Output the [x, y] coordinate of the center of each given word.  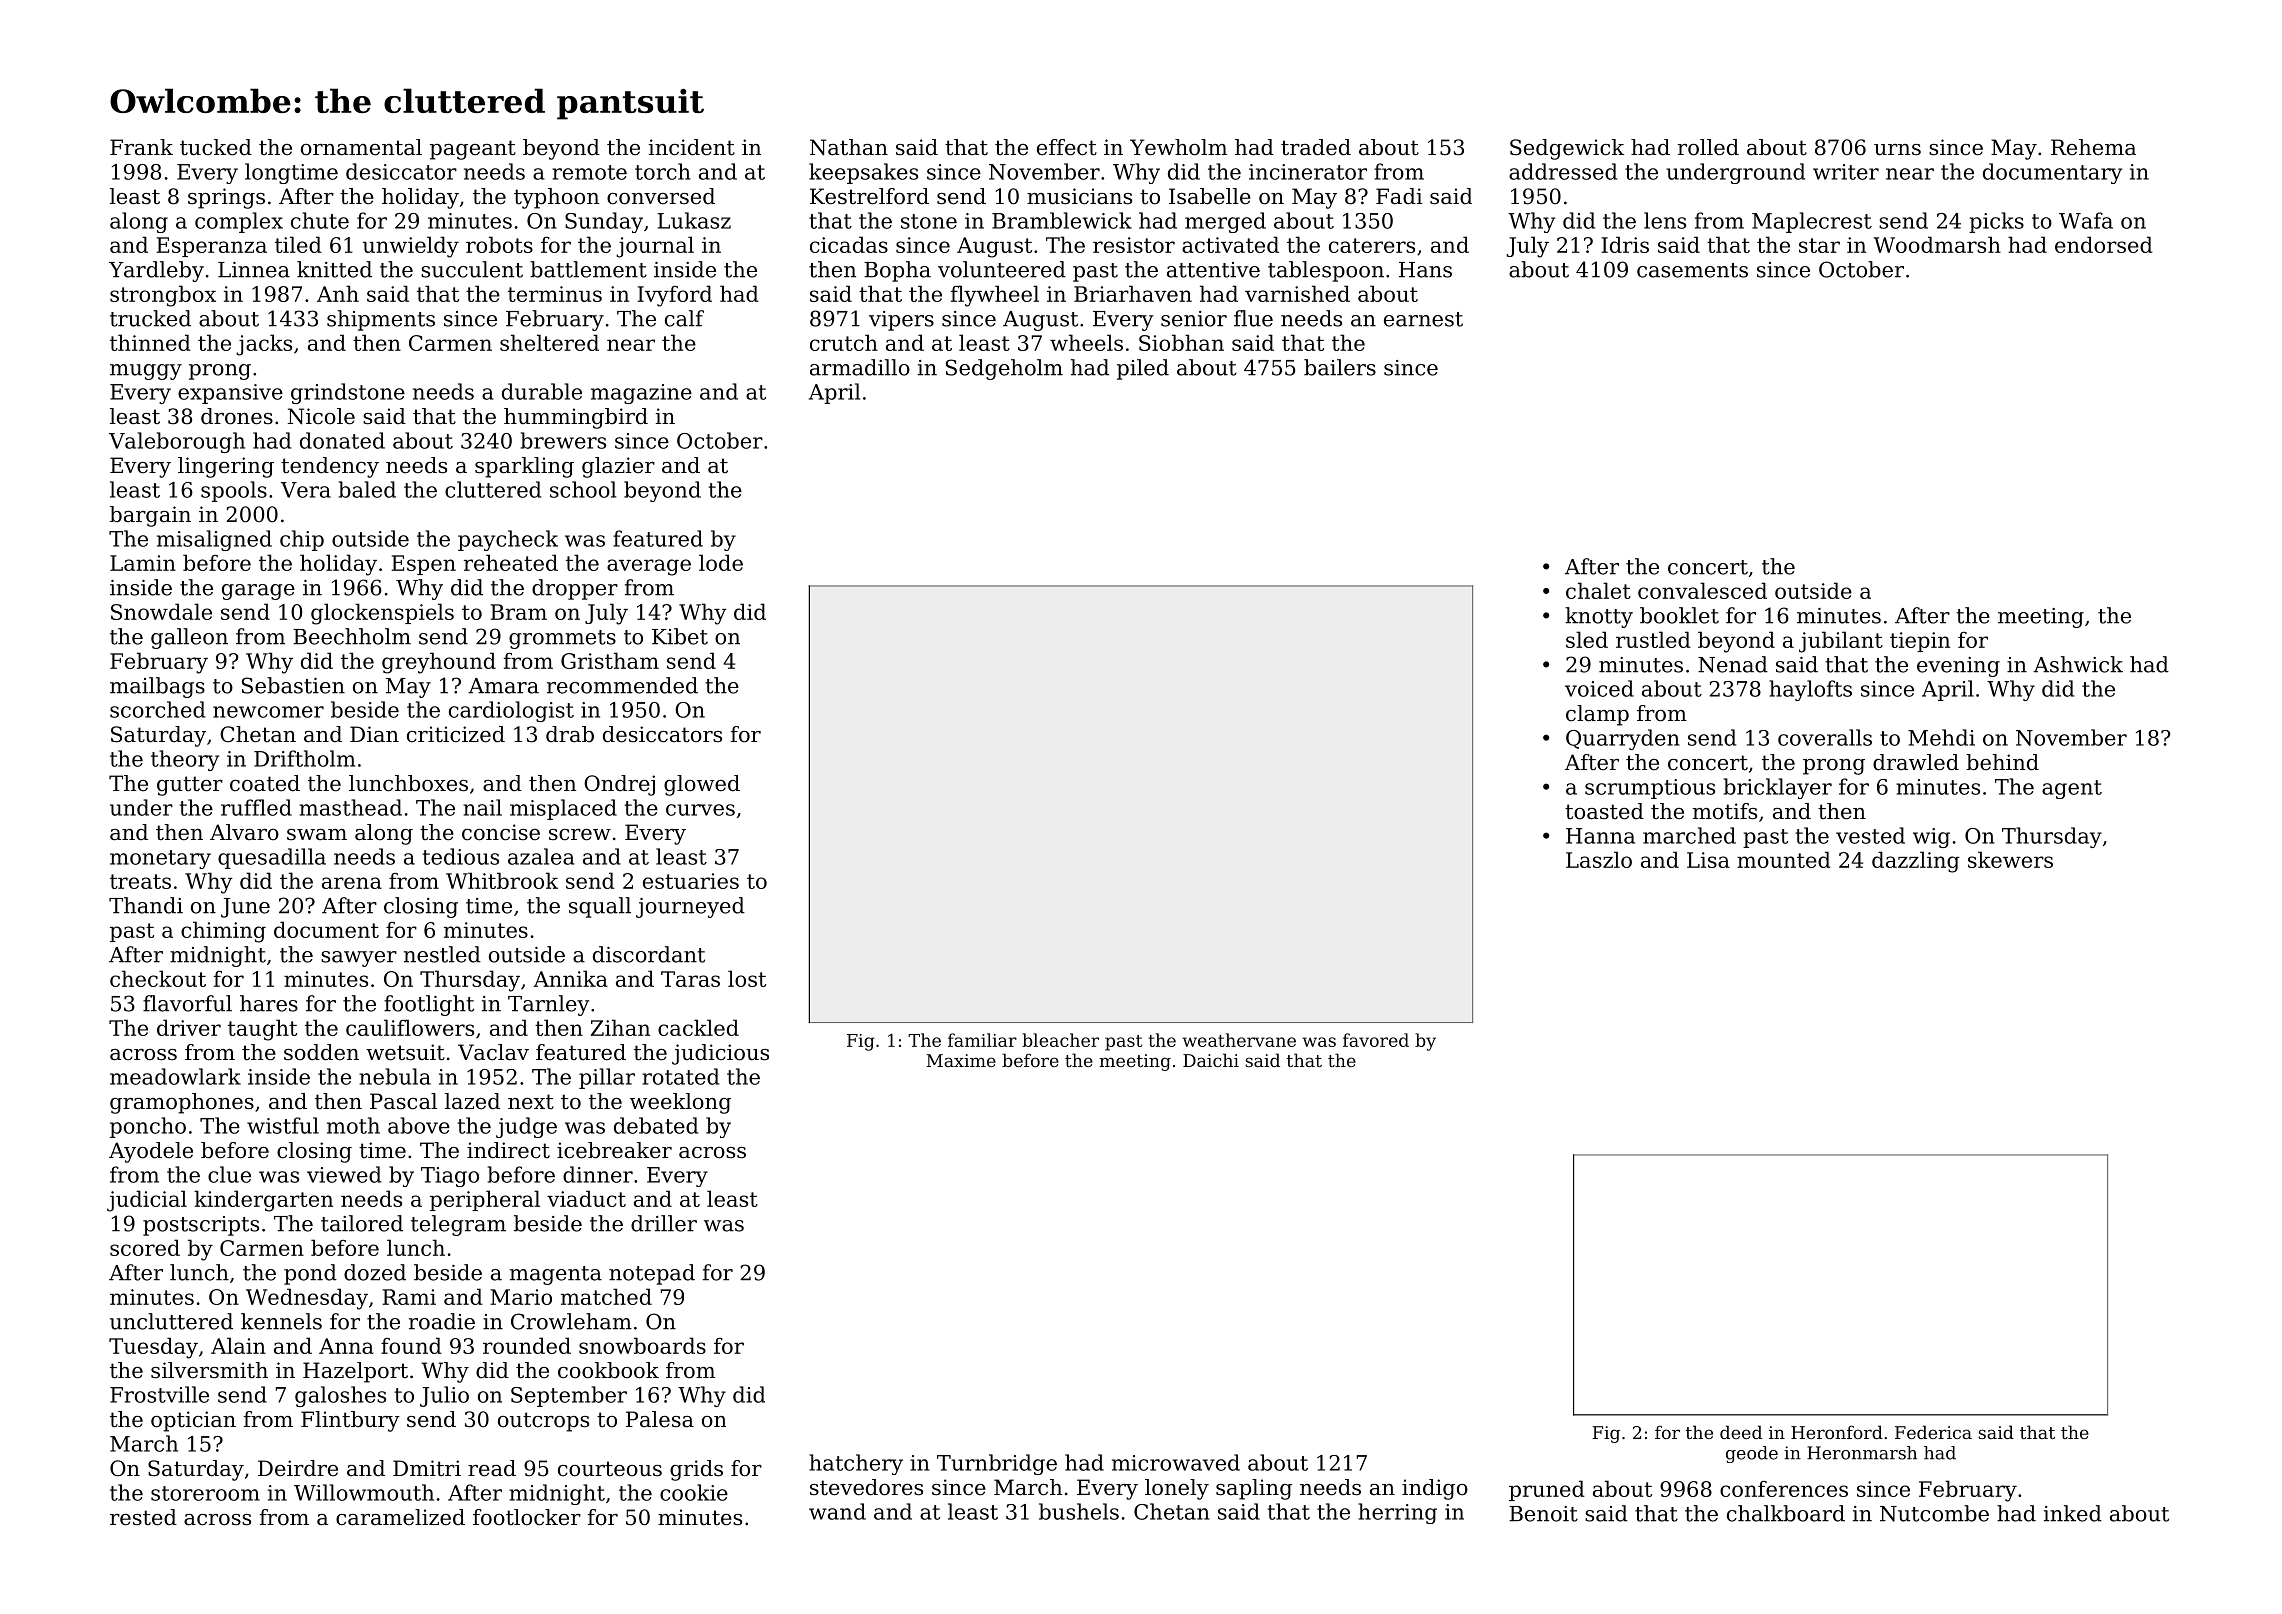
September [569, 1396]
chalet [1598, 590]
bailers [1340, 367]
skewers [2010, 859]
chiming [223, 932]
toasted [1604, 811]
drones [237, 416]
